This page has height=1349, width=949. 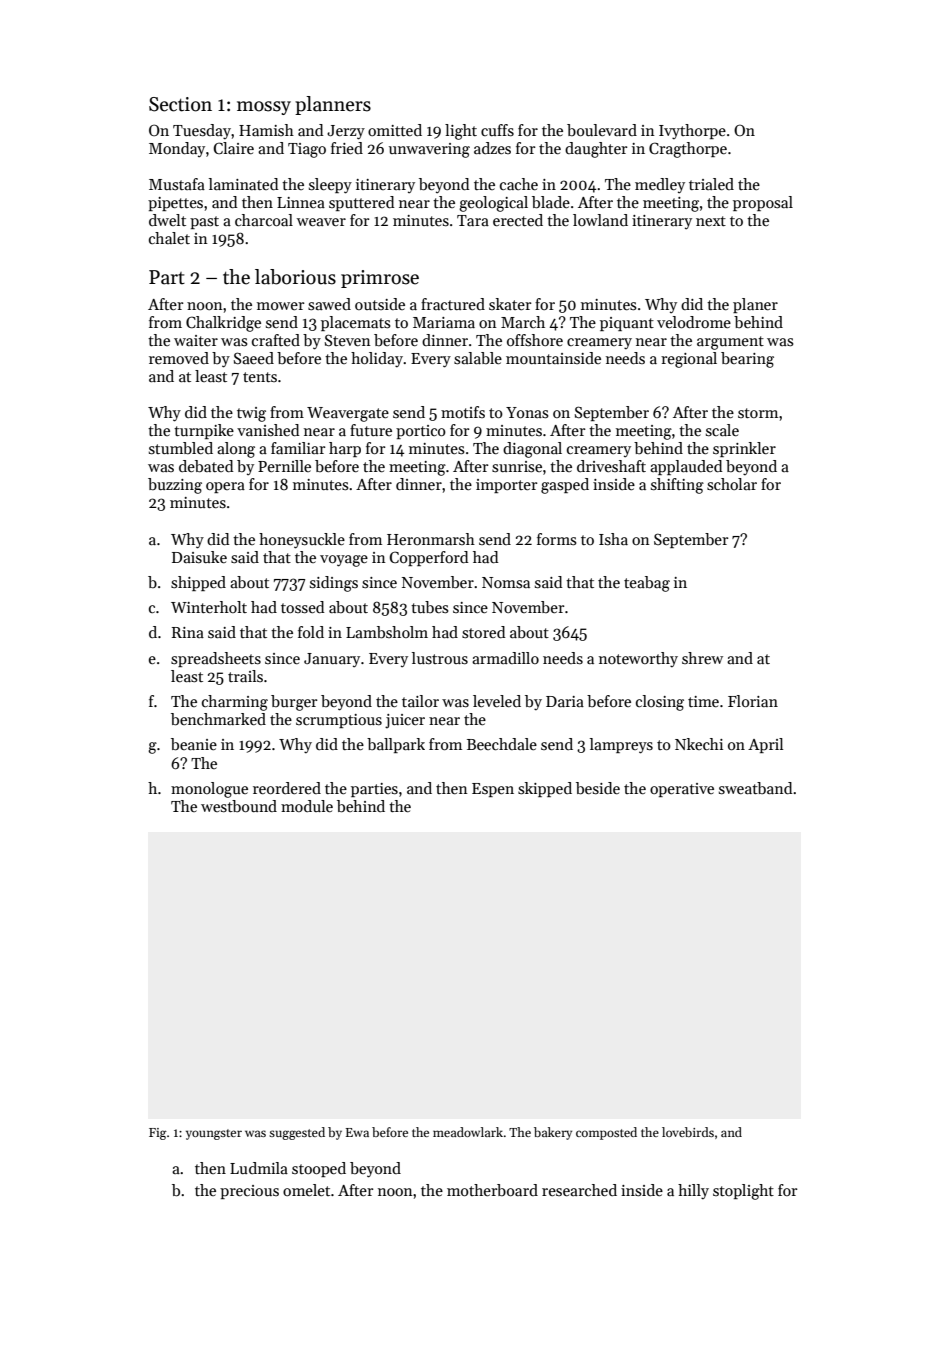 I want to click on beanie, so click(x=194, y=744).
